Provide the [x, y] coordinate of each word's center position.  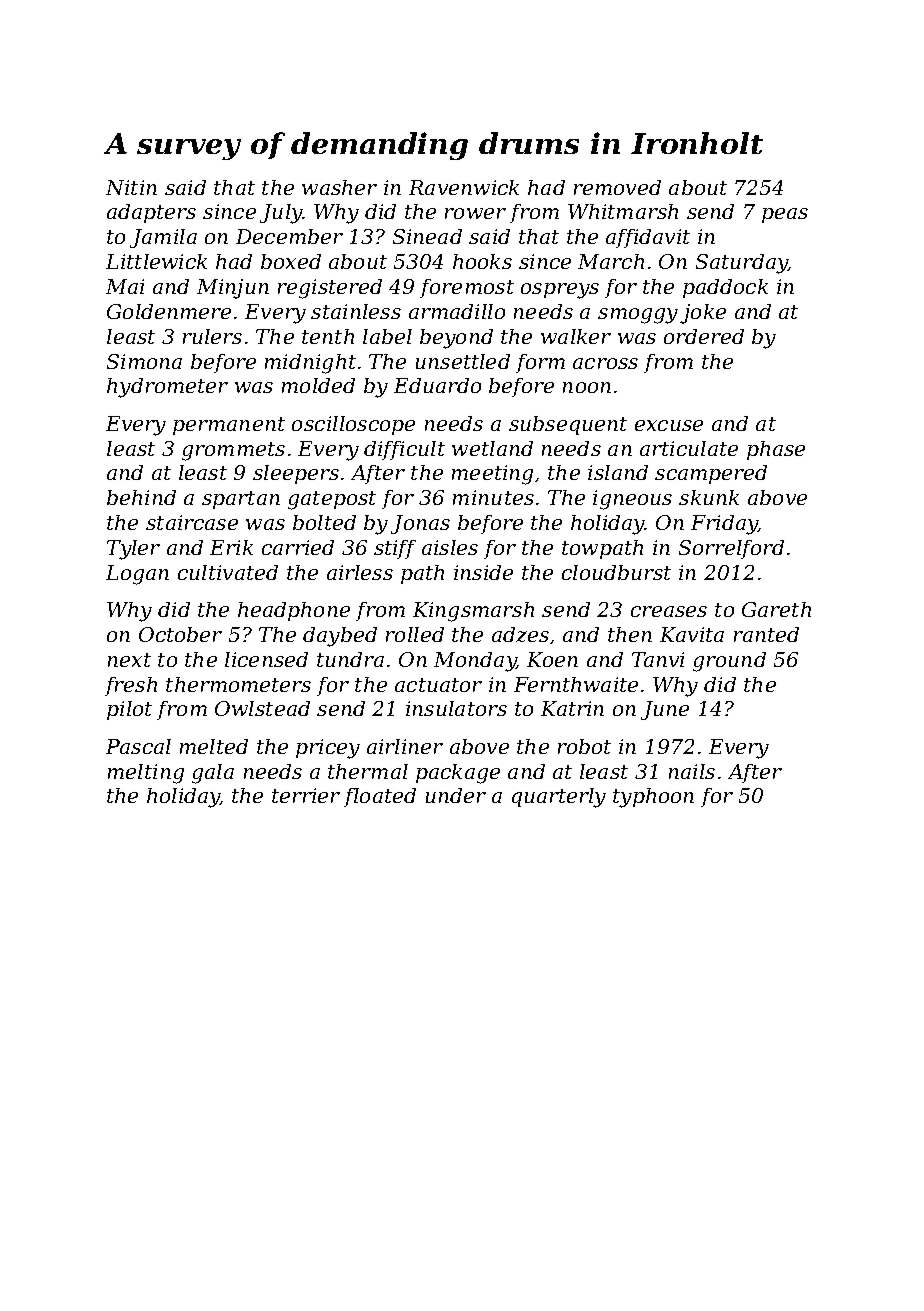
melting [146, 774]
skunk [709, 497]
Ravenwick [464, 187]
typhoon [653, 798]
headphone [294, 611]
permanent [229, 426]
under [456, 795]
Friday [724, 525]
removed [617, 187]
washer [339, 187]
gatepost [332, 500]
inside [483, 572]
